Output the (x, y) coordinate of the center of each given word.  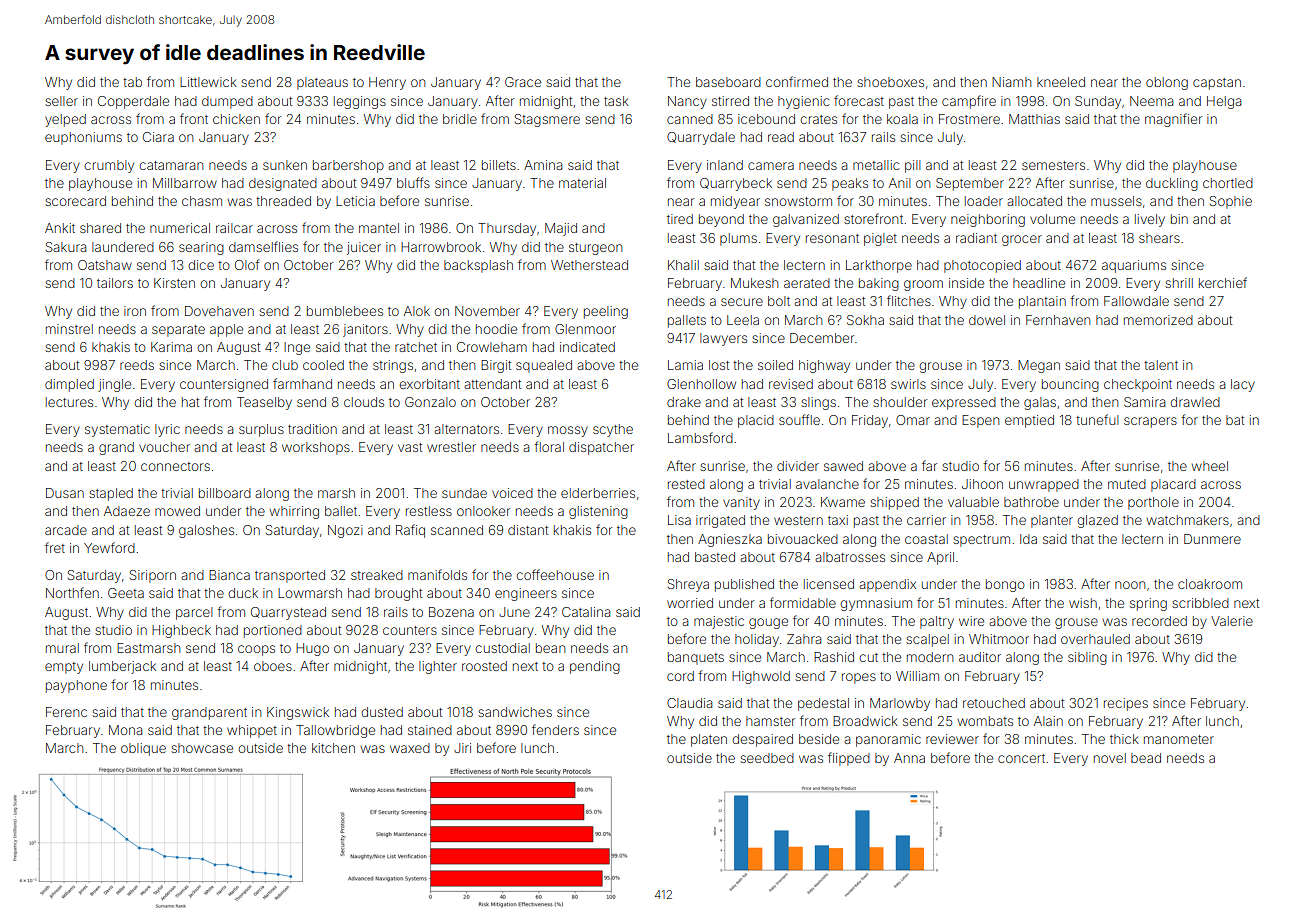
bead (1146, 758)
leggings (360, 102)
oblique (143, 749)
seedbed (767, 758)
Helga (1224, 102)
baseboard (728, 82)
